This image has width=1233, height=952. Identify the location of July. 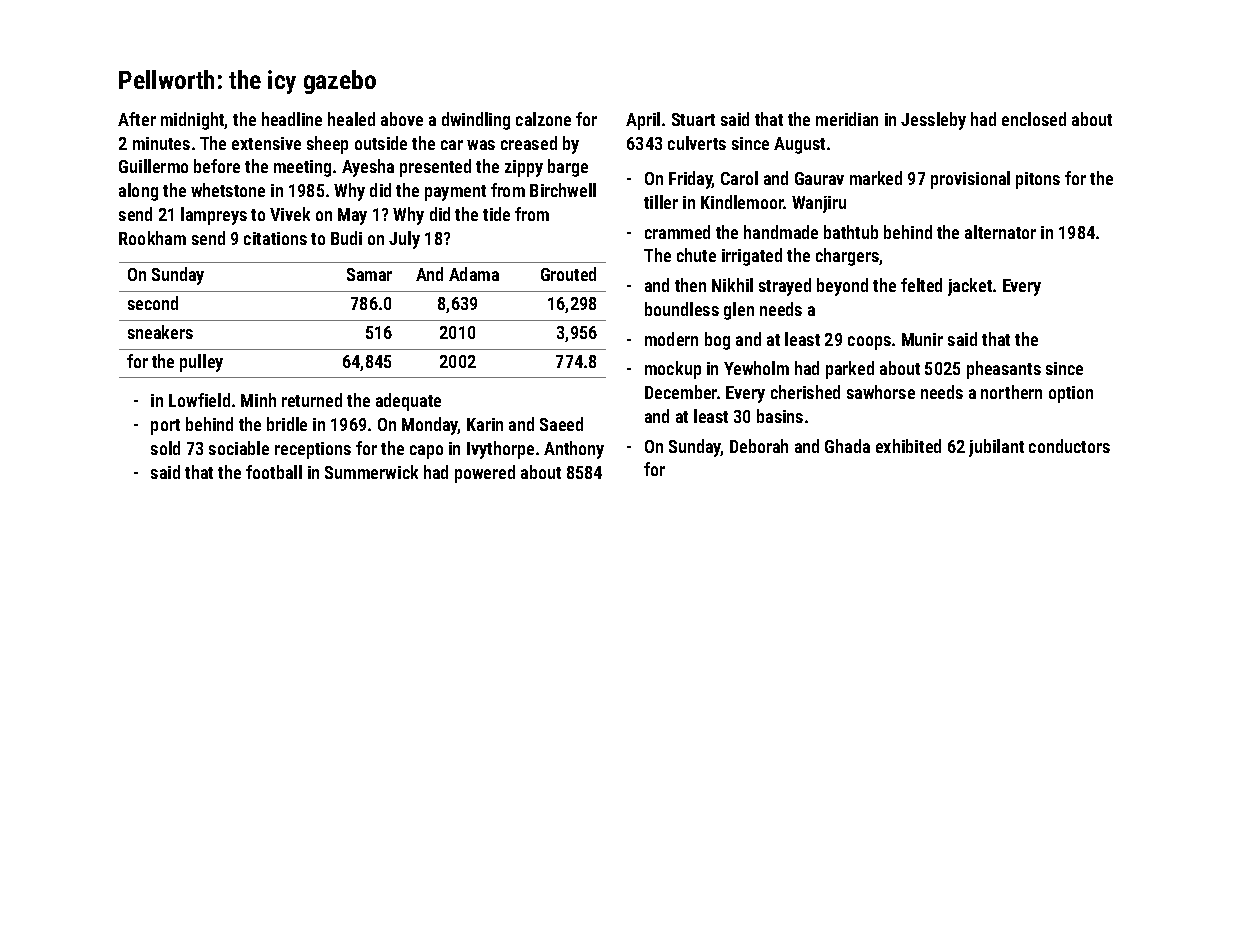
(404, 240).
